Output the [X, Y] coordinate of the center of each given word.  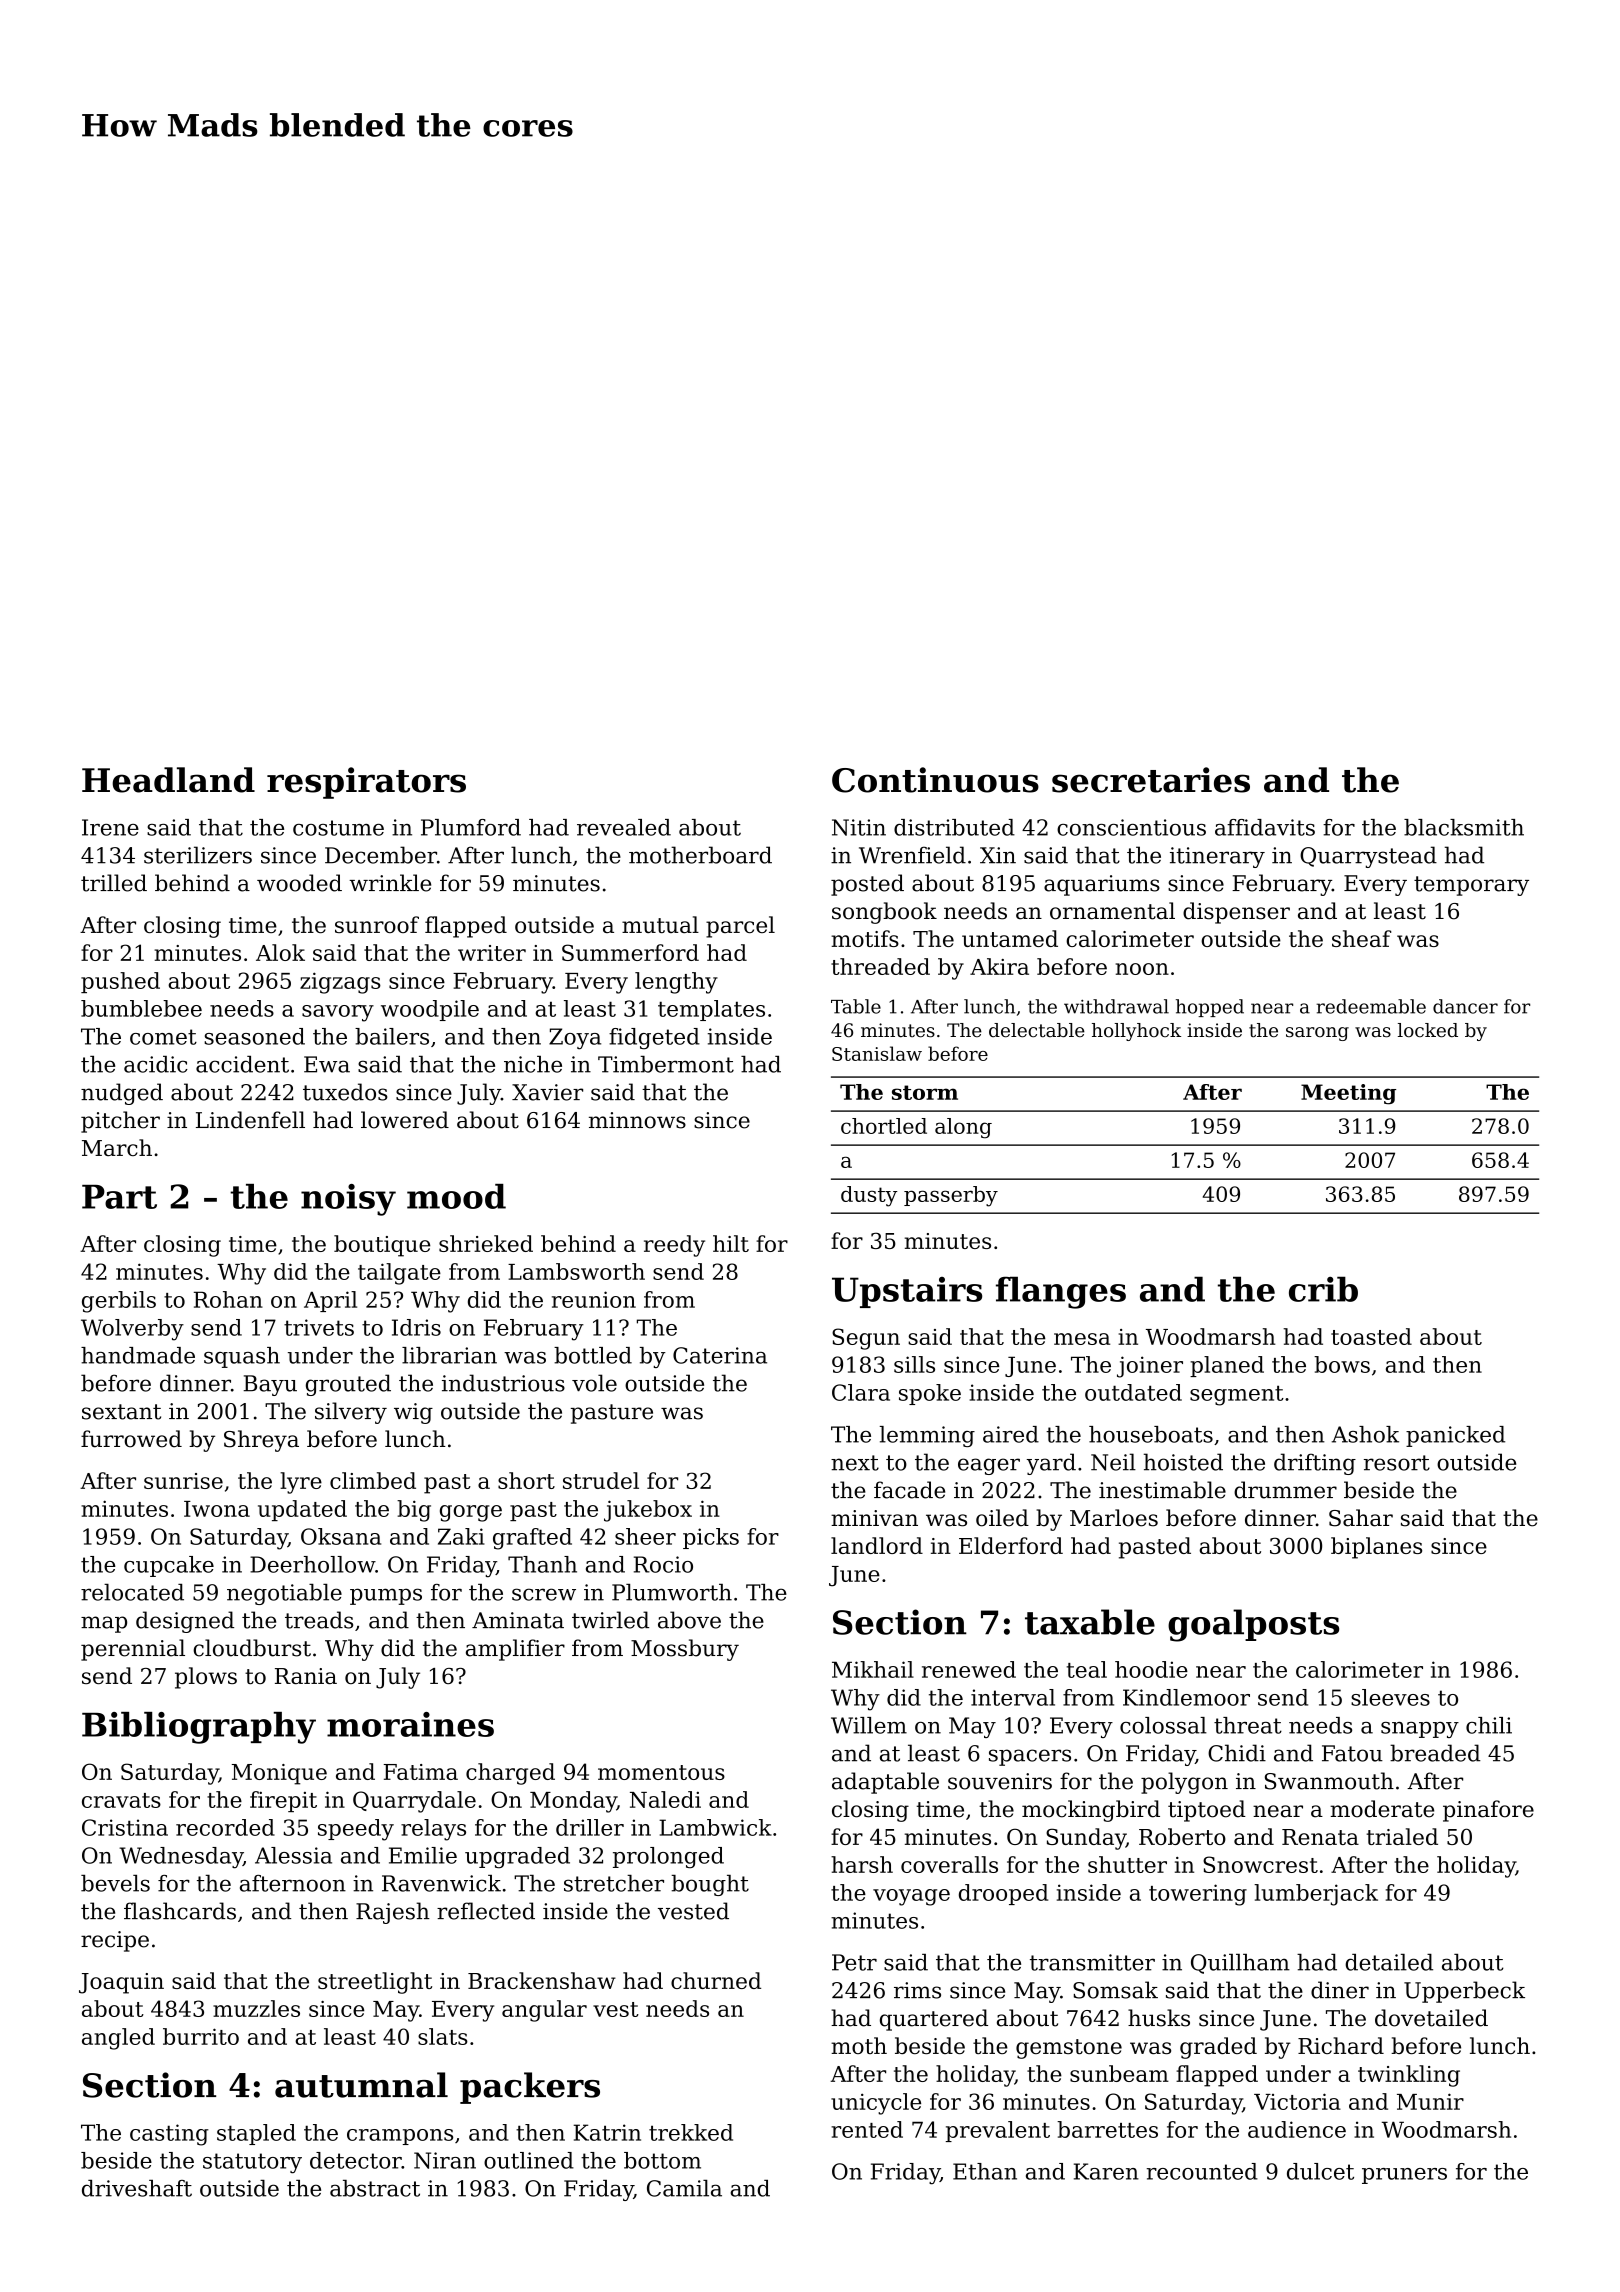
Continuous [935, 780]
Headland [168, 780]
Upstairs [907, 1292]
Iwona [217, 1509]
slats [443, 2036]
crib [1323, 1289]
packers [530, 2088]
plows [206, 1678]
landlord [877, 1545]
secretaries [1151, 780]
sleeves [1390, 1697]
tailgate [399, 1274]
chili [1489, 1725]
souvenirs [1000, 1781]
